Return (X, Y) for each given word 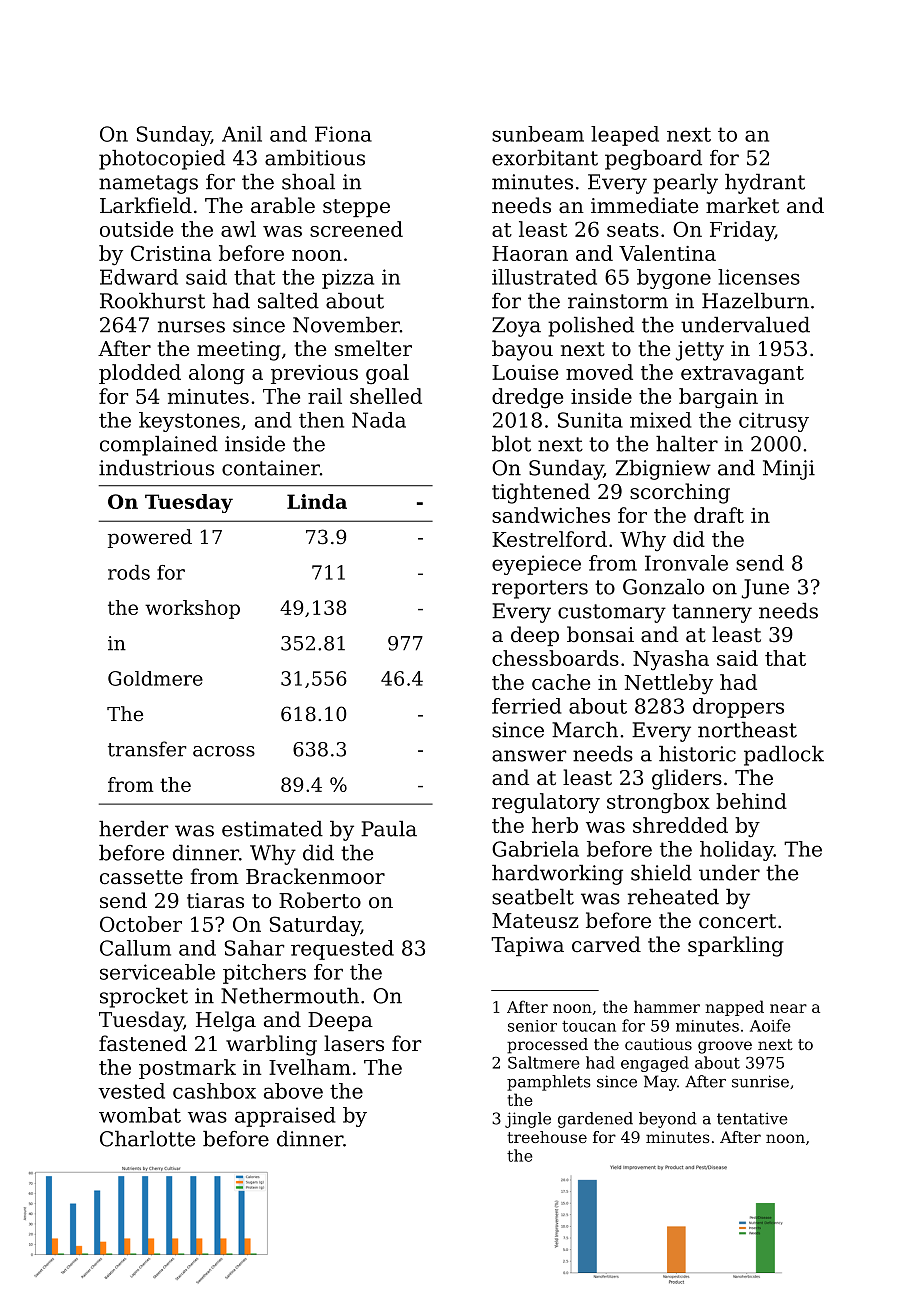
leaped (625, 136)
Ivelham (310, 1067)
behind (751, 801)
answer (529, 756)
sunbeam (538, 134)
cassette (141, 877)
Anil (242, 134)
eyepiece (536, 565)
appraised (285, 1117)
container (271, 468)
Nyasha (671, 660)
